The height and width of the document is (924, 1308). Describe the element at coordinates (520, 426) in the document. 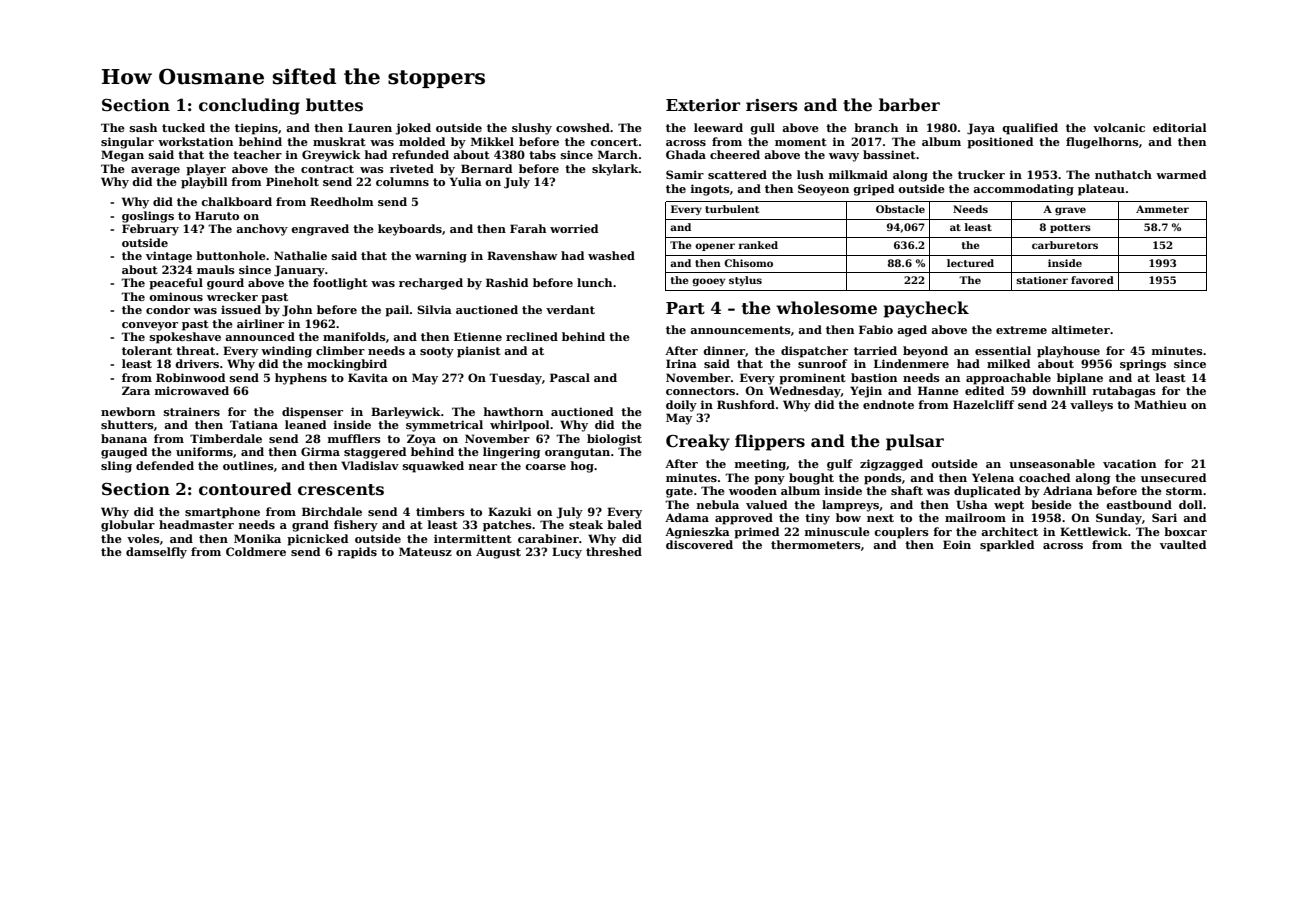

I see `whirlpool` at that location.
